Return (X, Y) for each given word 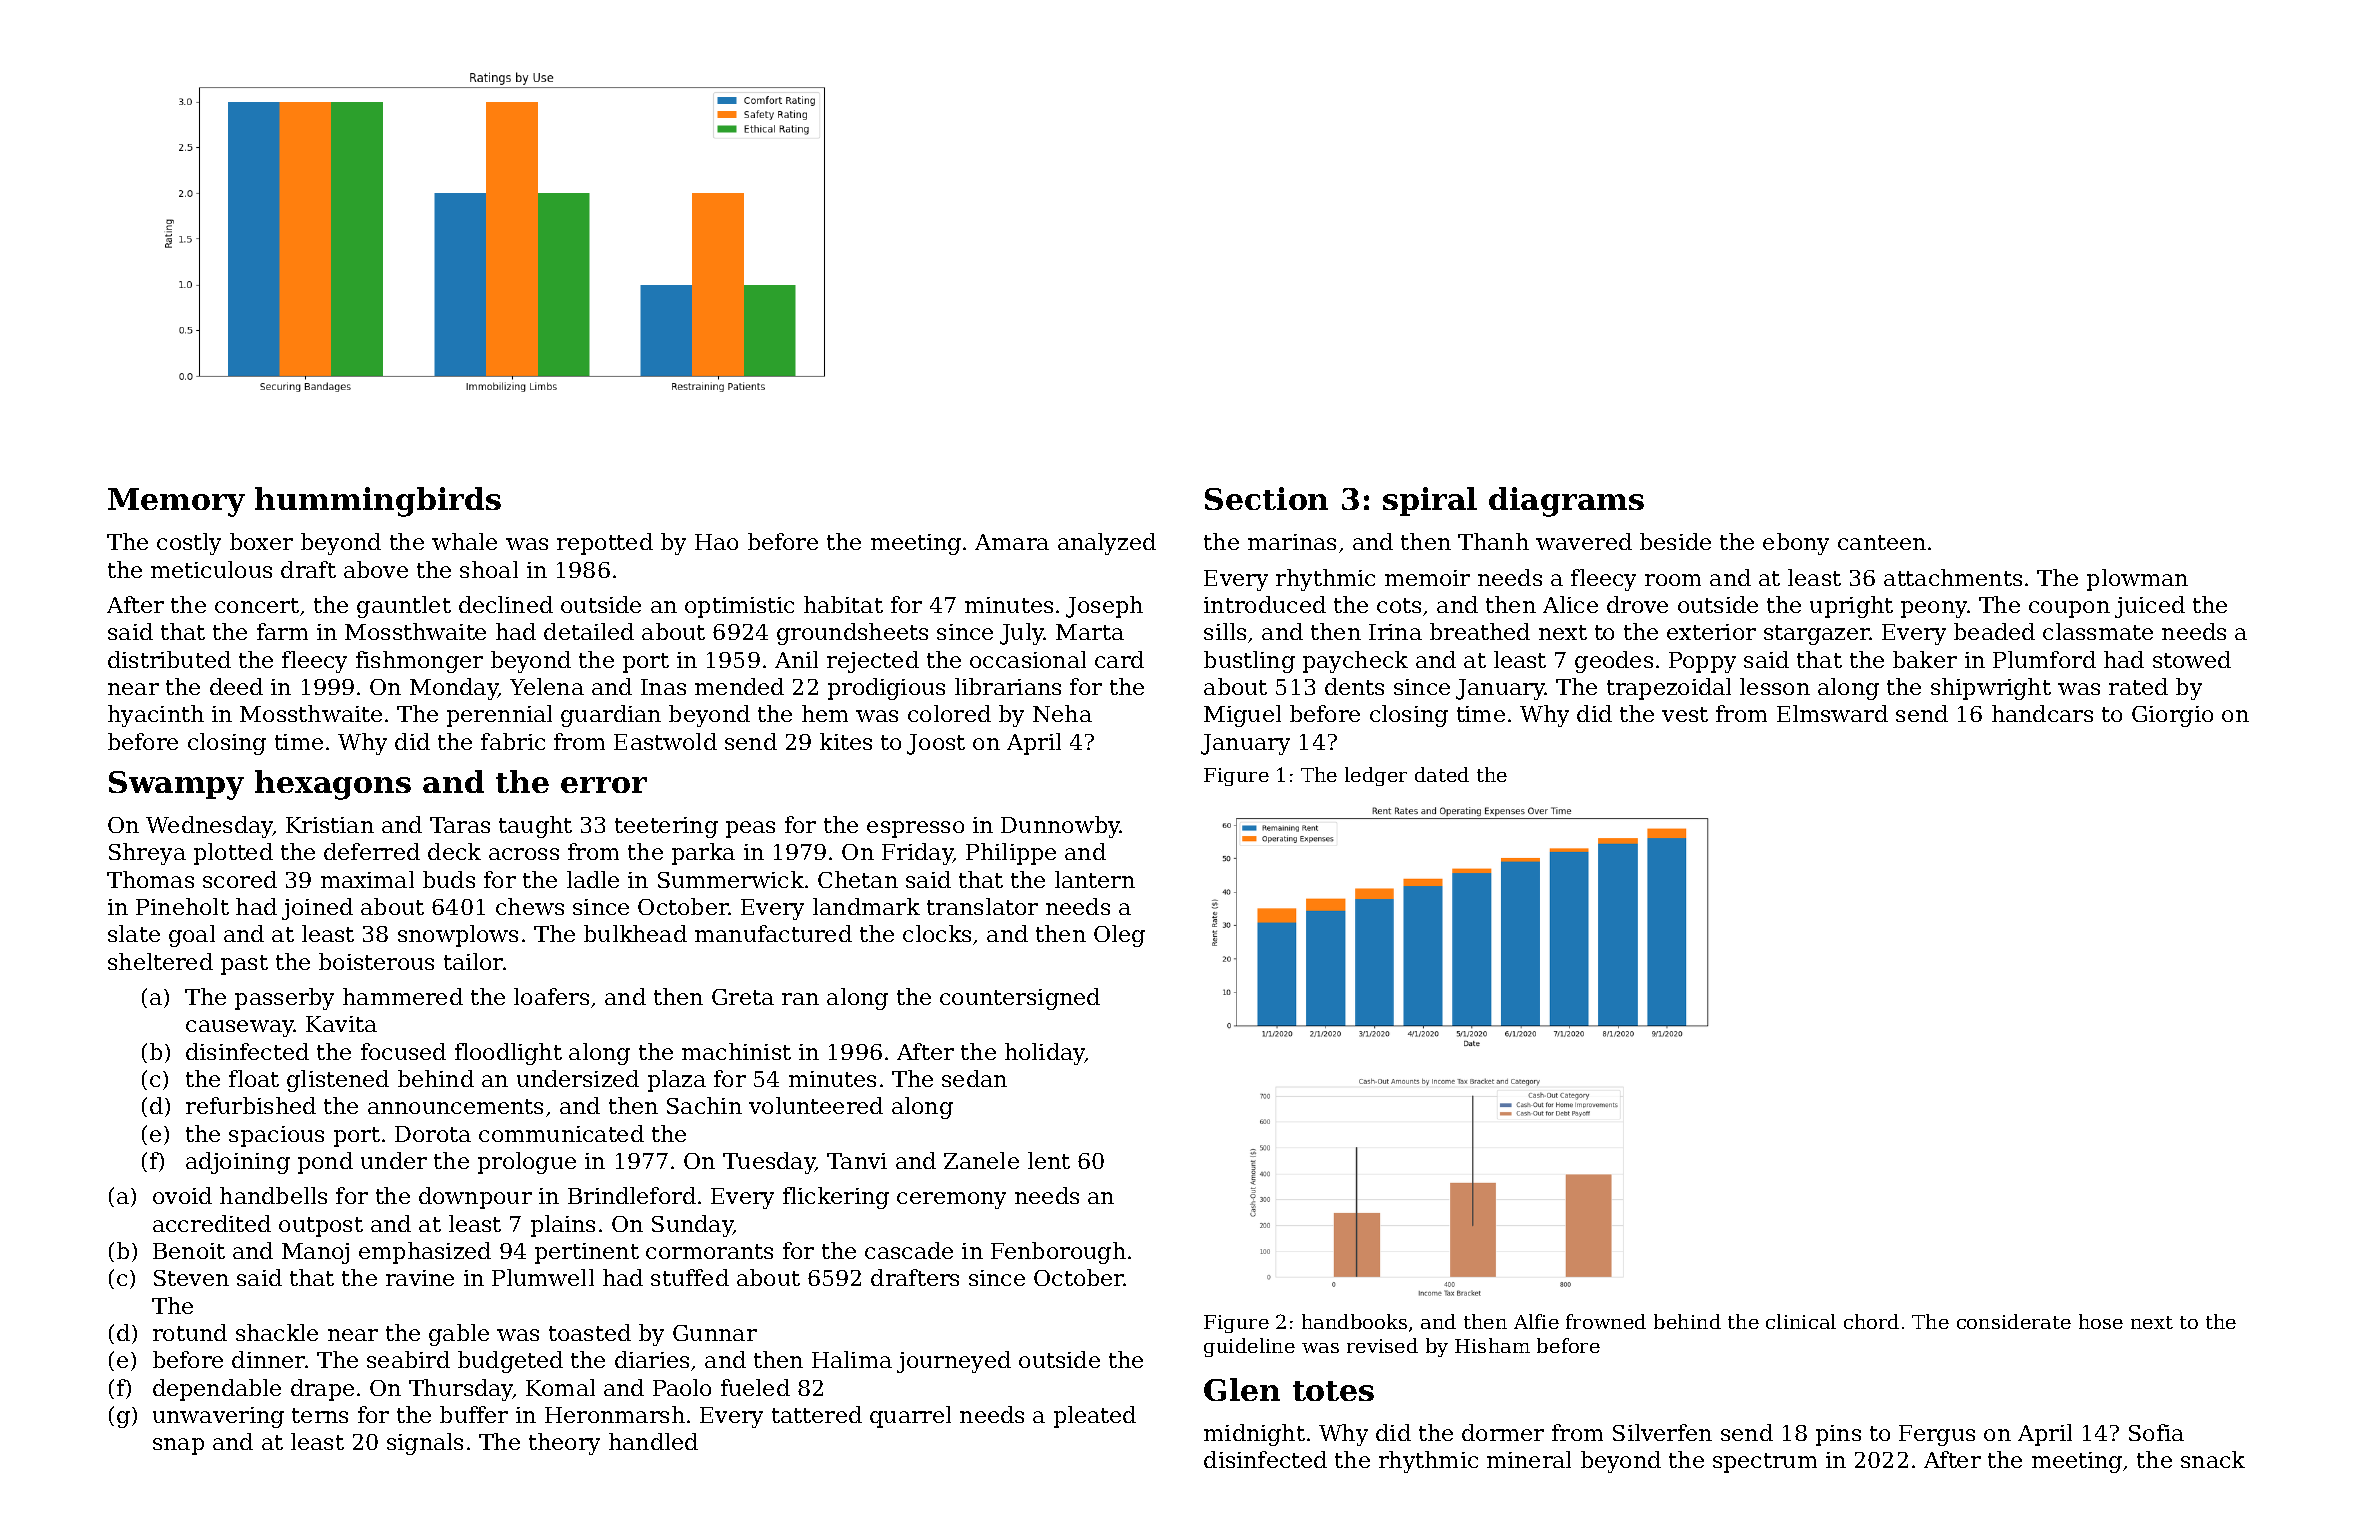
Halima (852, 1359)
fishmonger (419, 662)
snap (178, 1446)
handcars (2042, 713)
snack (2213, 1459)
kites (846, 741)
